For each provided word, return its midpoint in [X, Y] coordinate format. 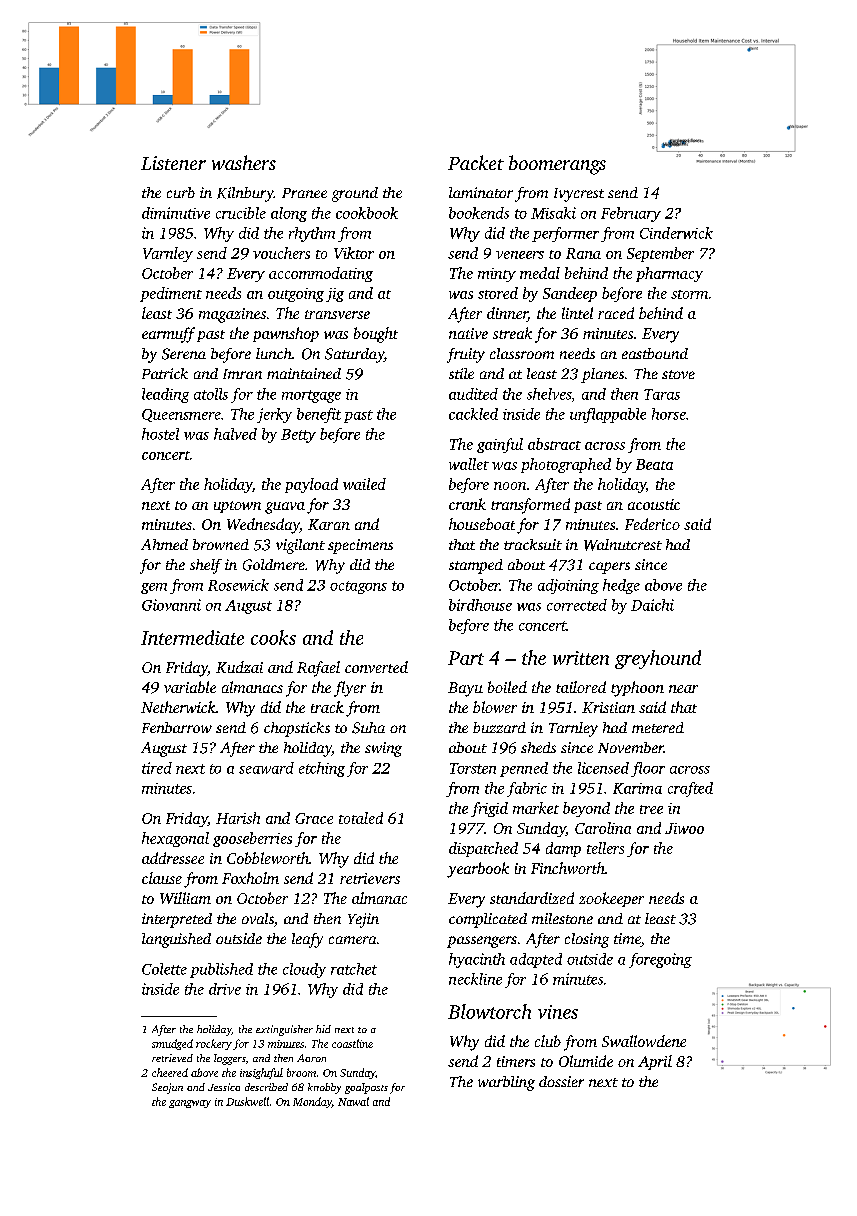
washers [244, 162]
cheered [170, 1072]
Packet [476, 162]
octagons [358, 587]
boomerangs [557, 165]
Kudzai [239, 667]
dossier [561, 1081]
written [581, 658]
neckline [475, 979]
